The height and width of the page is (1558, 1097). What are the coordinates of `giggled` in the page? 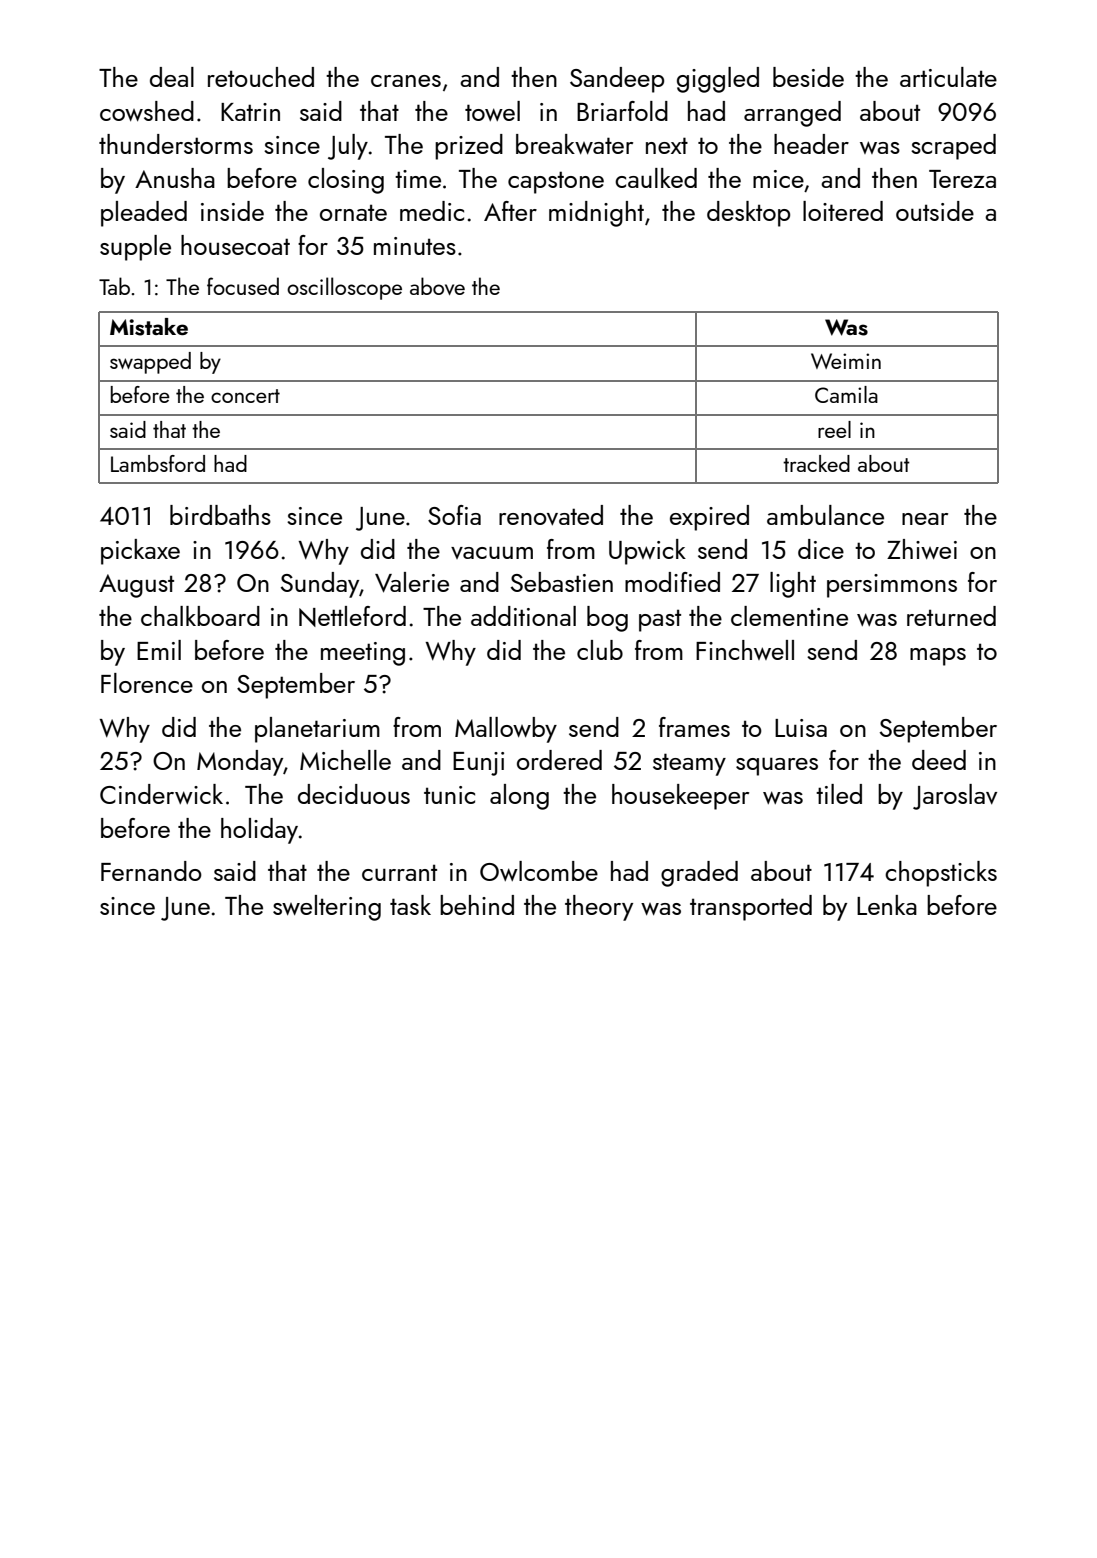 It's located at (718, 80).
